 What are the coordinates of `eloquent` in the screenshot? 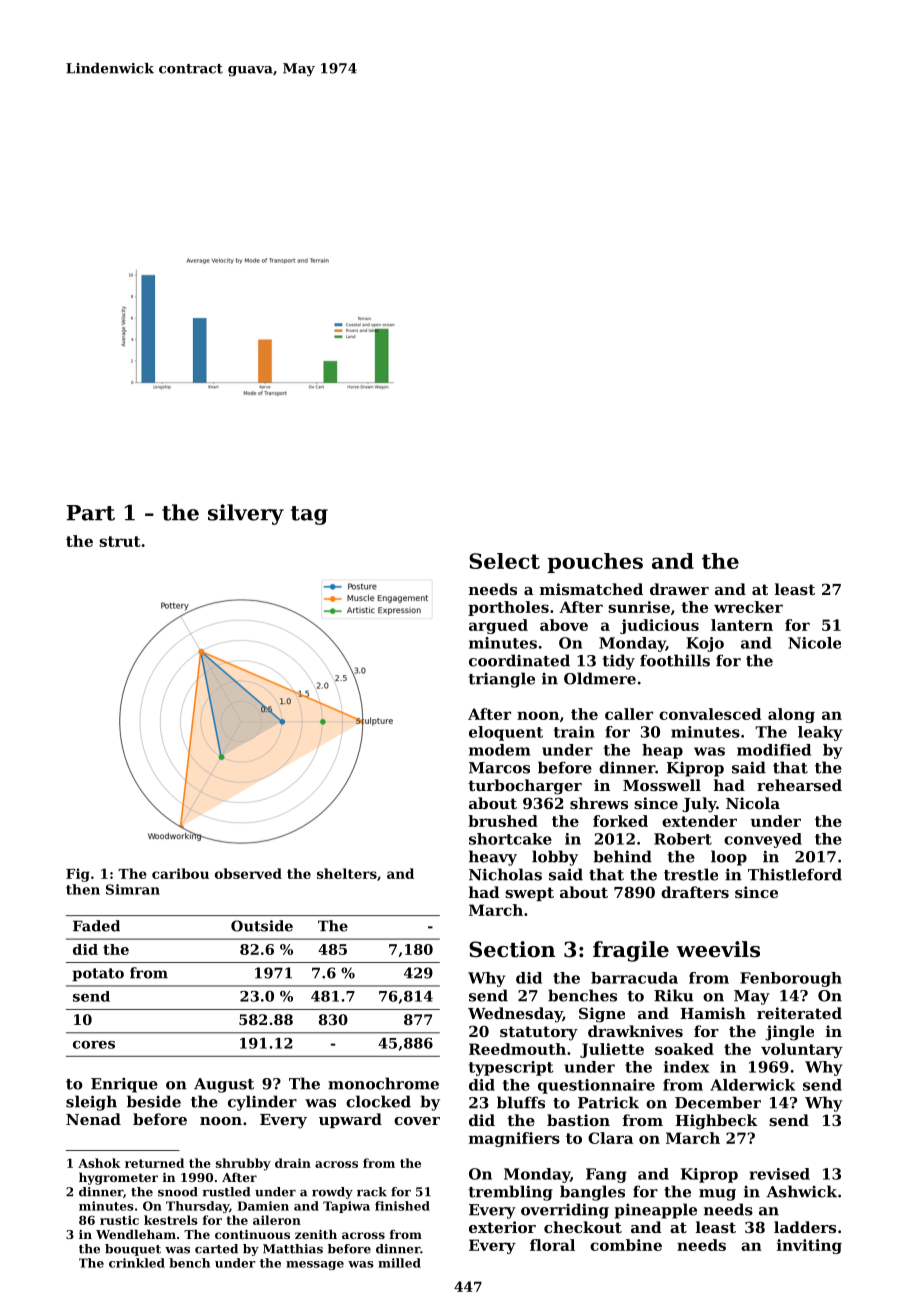 It's located at (506, 733).
